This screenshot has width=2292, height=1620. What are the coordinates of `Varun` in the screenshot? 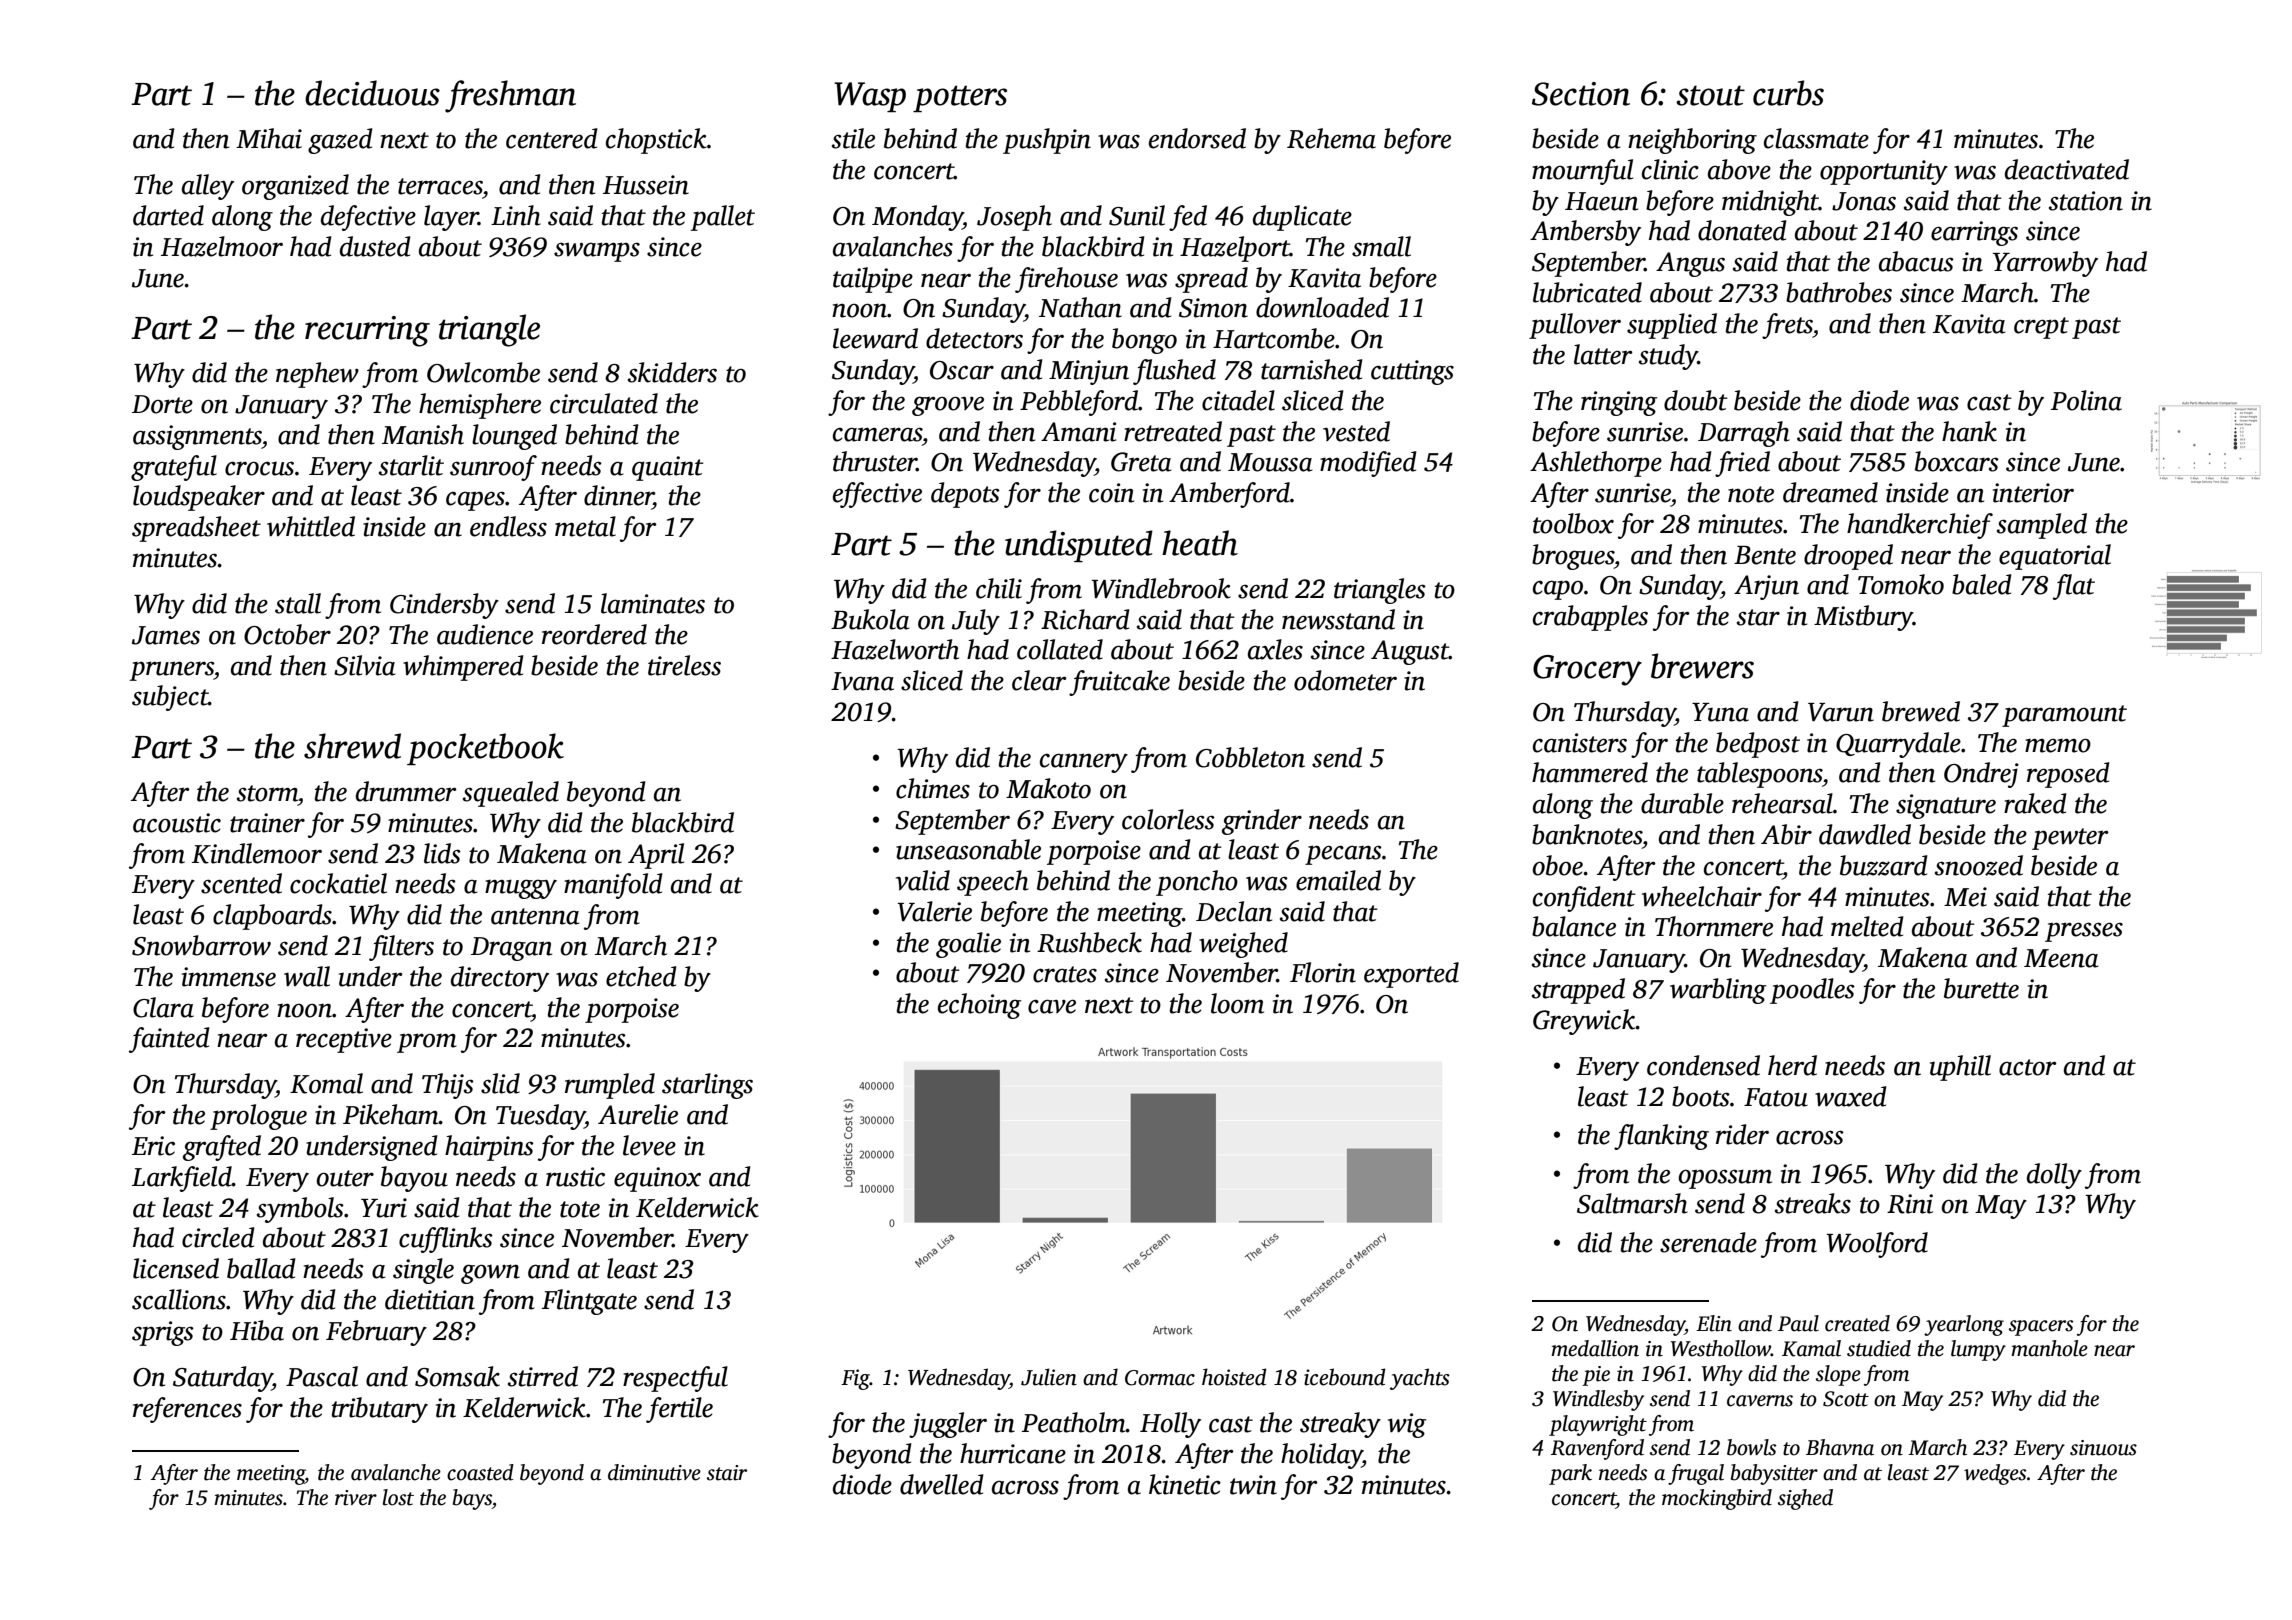 It's located at (1841, 712).
